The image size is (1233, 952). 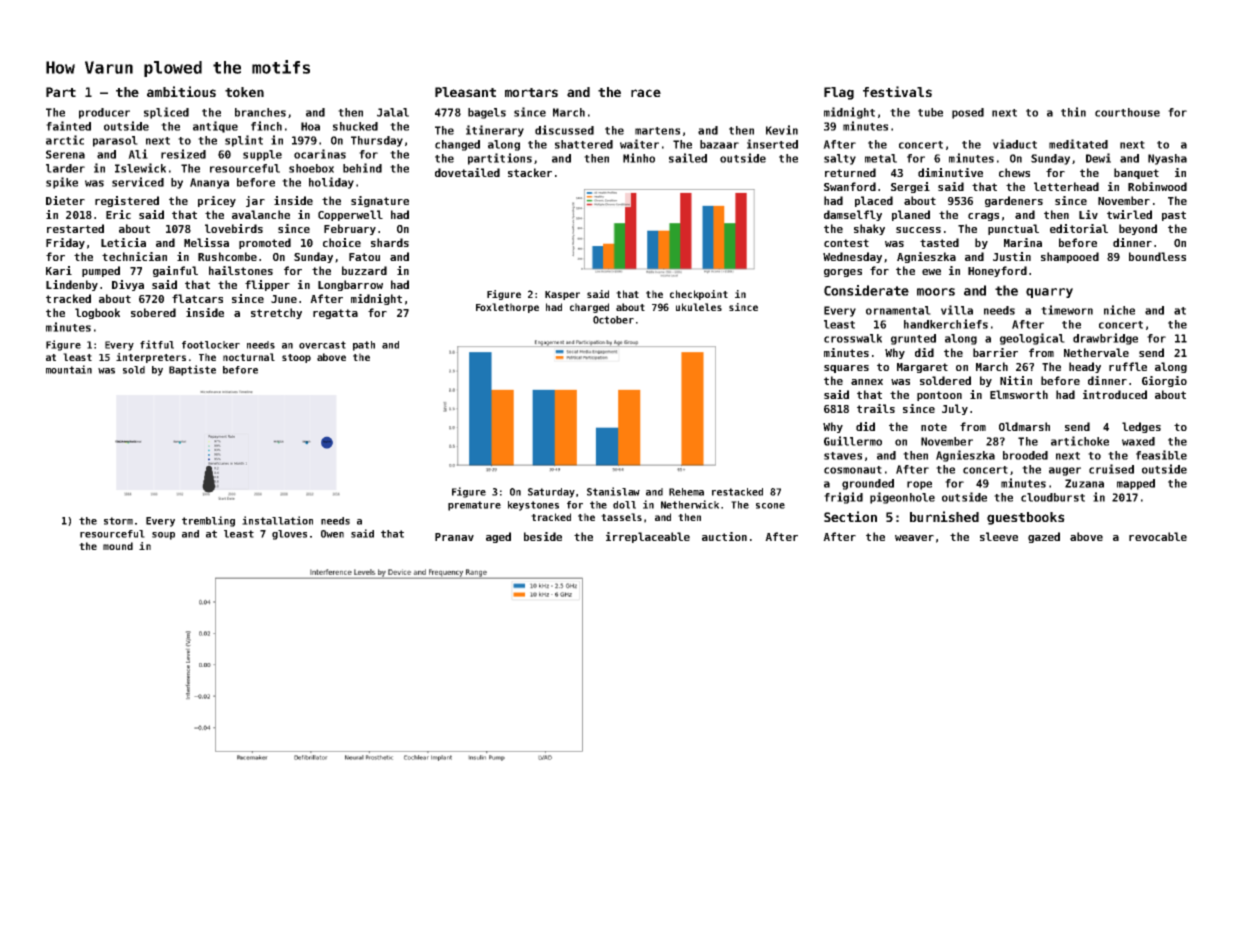 I want to click on itinerary, so click(x=495, y=131).
